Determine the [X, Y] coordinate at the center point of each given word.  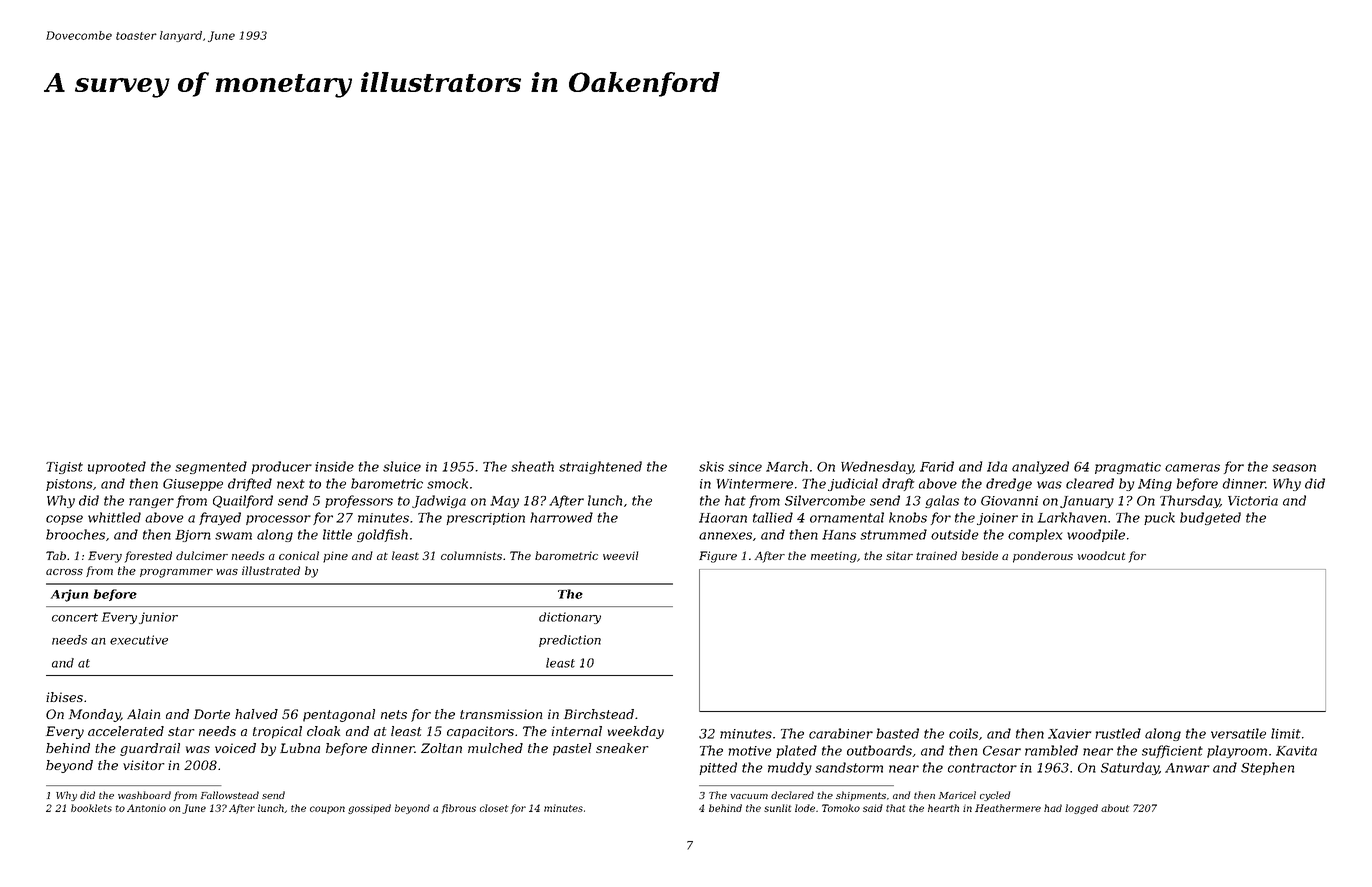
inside [334, 466]
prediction [570, 641]
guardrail [150, 749]
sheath [532, 466]
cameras [1192, 468]
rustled [1118, 733]
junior [158, 618]
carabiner [841, 733]
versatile [1238, 733]
